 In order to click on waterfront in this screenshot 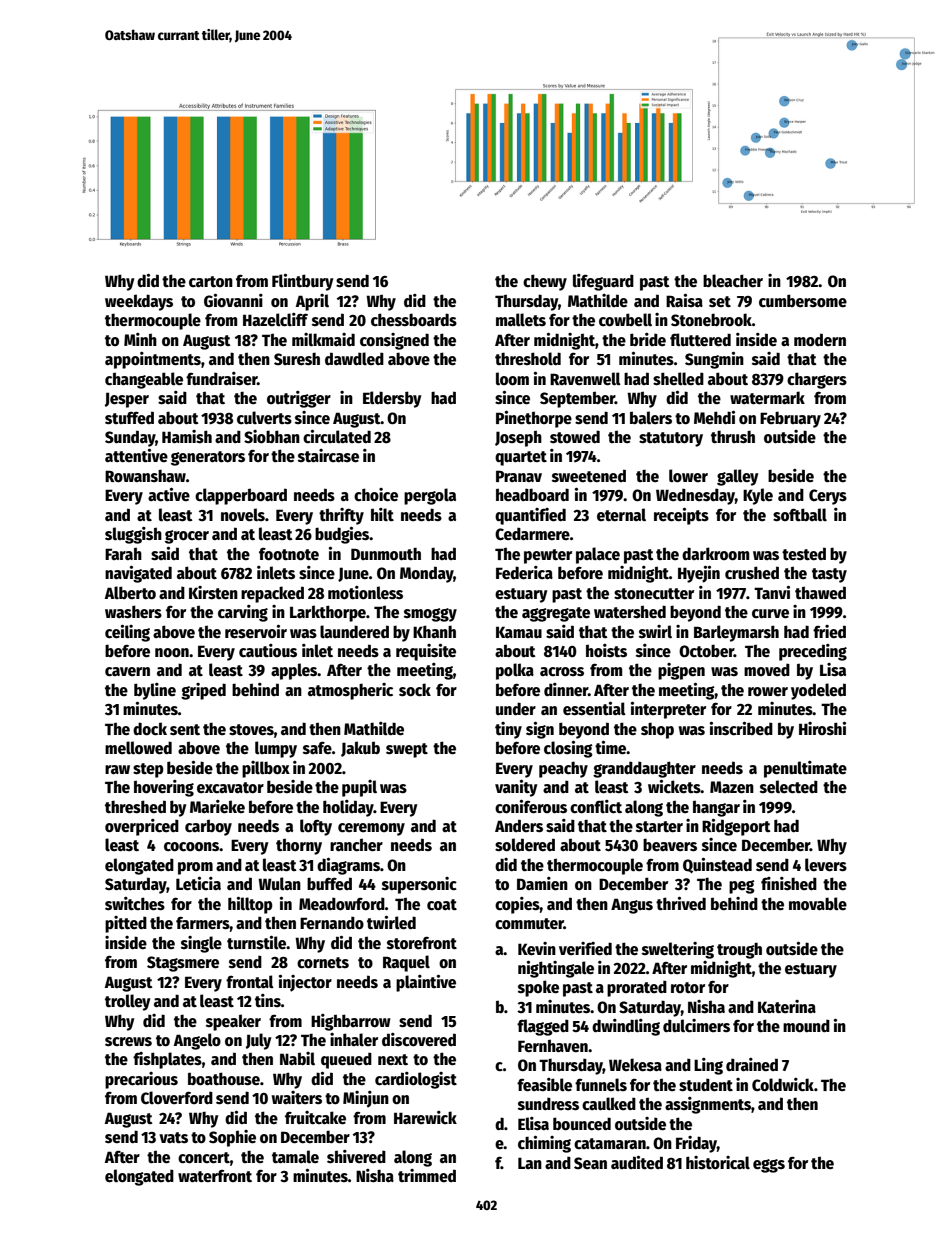, I will do `click(215, 1176)`.
